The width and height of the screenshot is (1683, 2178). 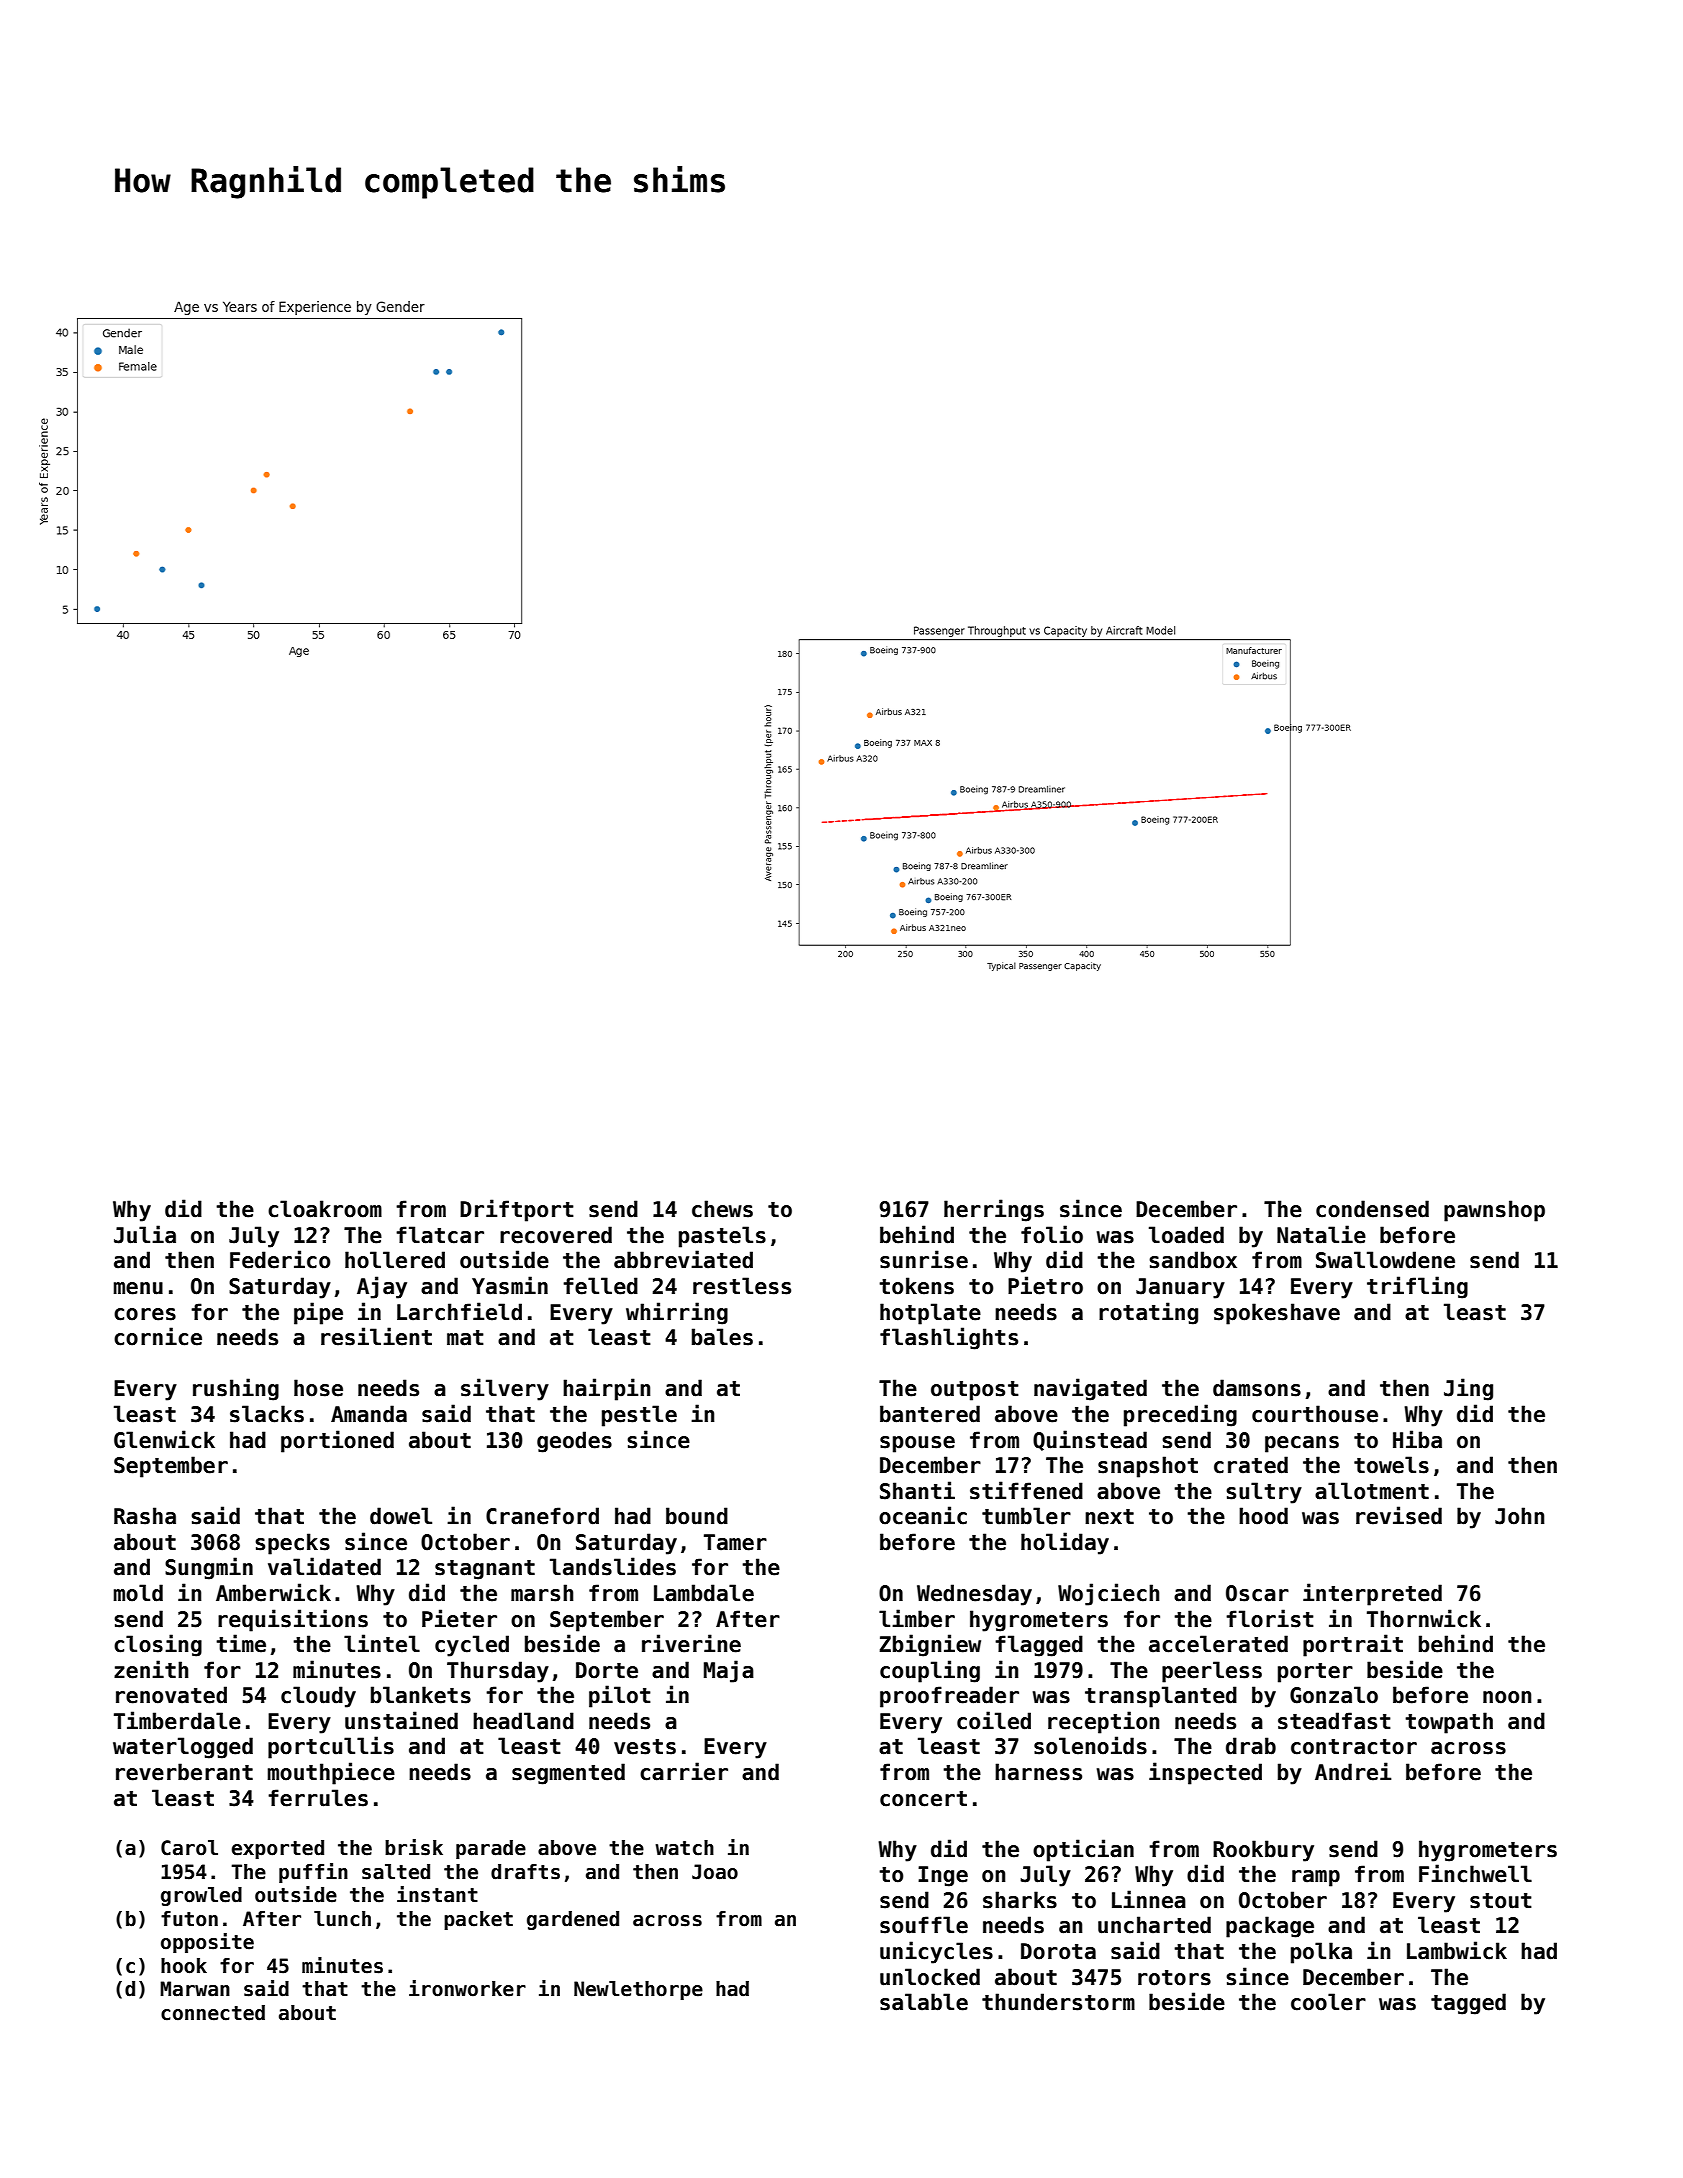 What do you see at coordinates (184, 1772) in the screenshot?
I see `reverberant` at bounding box center [184, 1772].
